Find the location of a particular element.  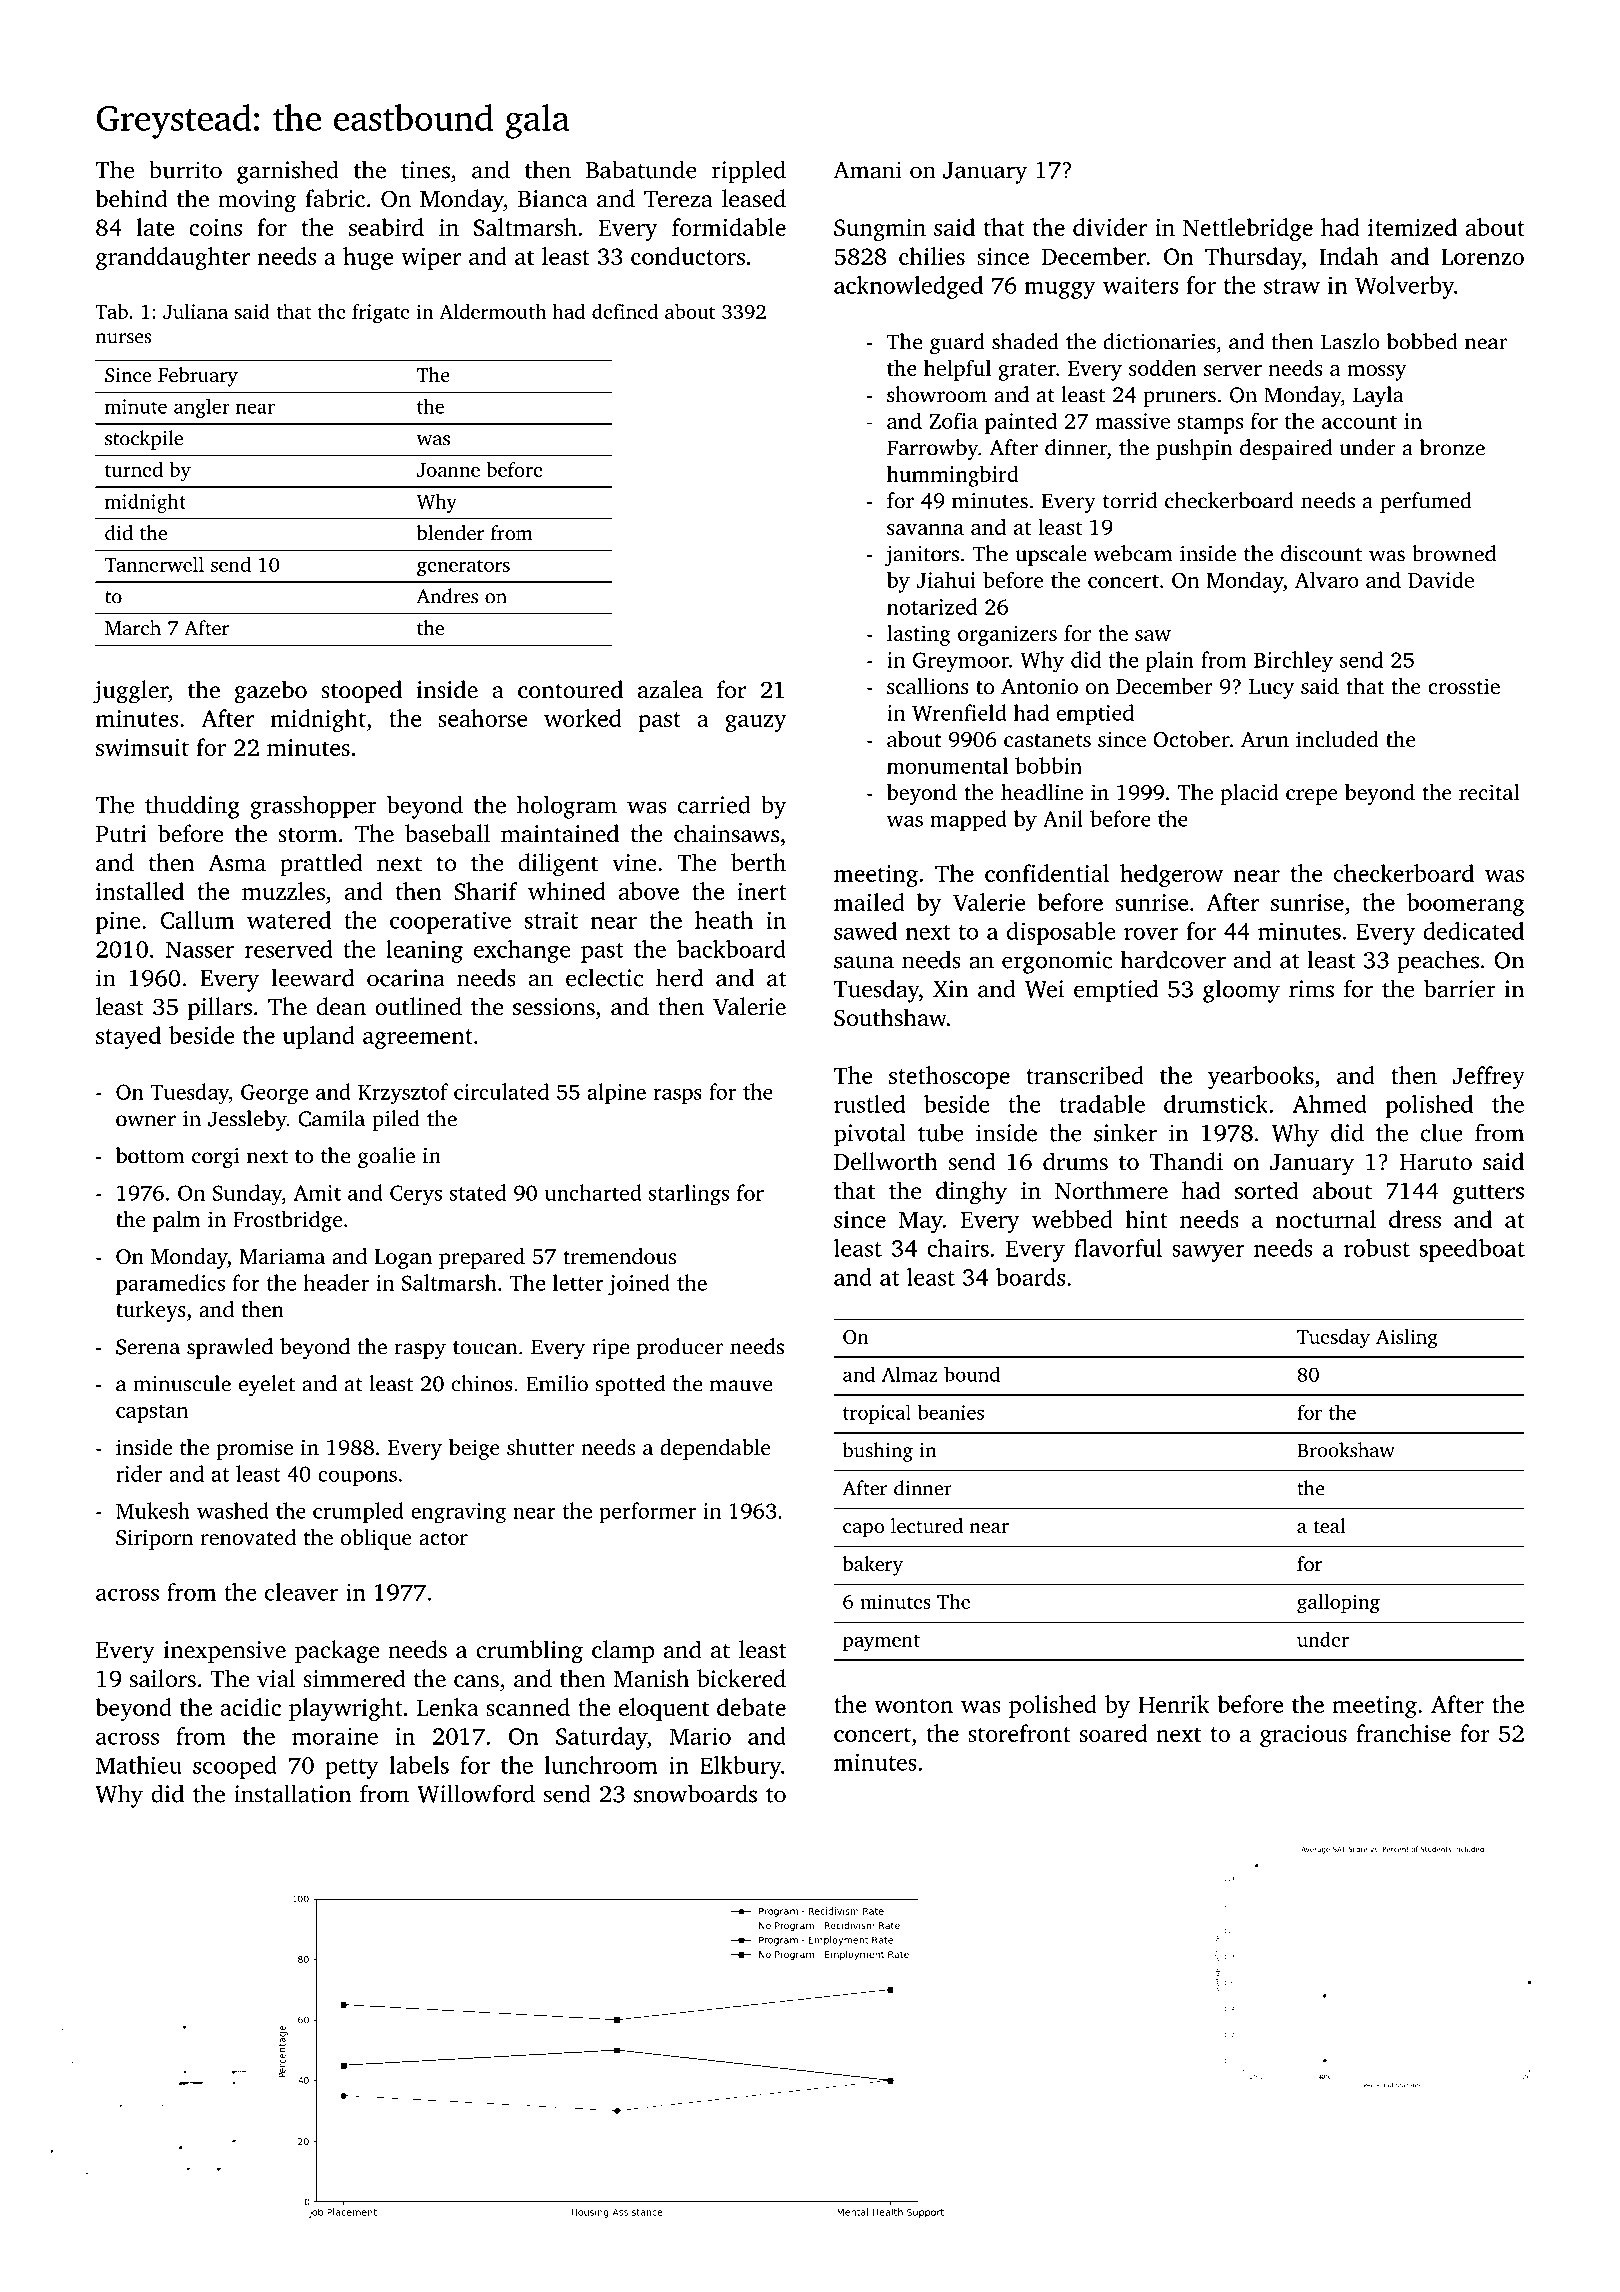

gloomy is located at coordinates (1241, 991).
